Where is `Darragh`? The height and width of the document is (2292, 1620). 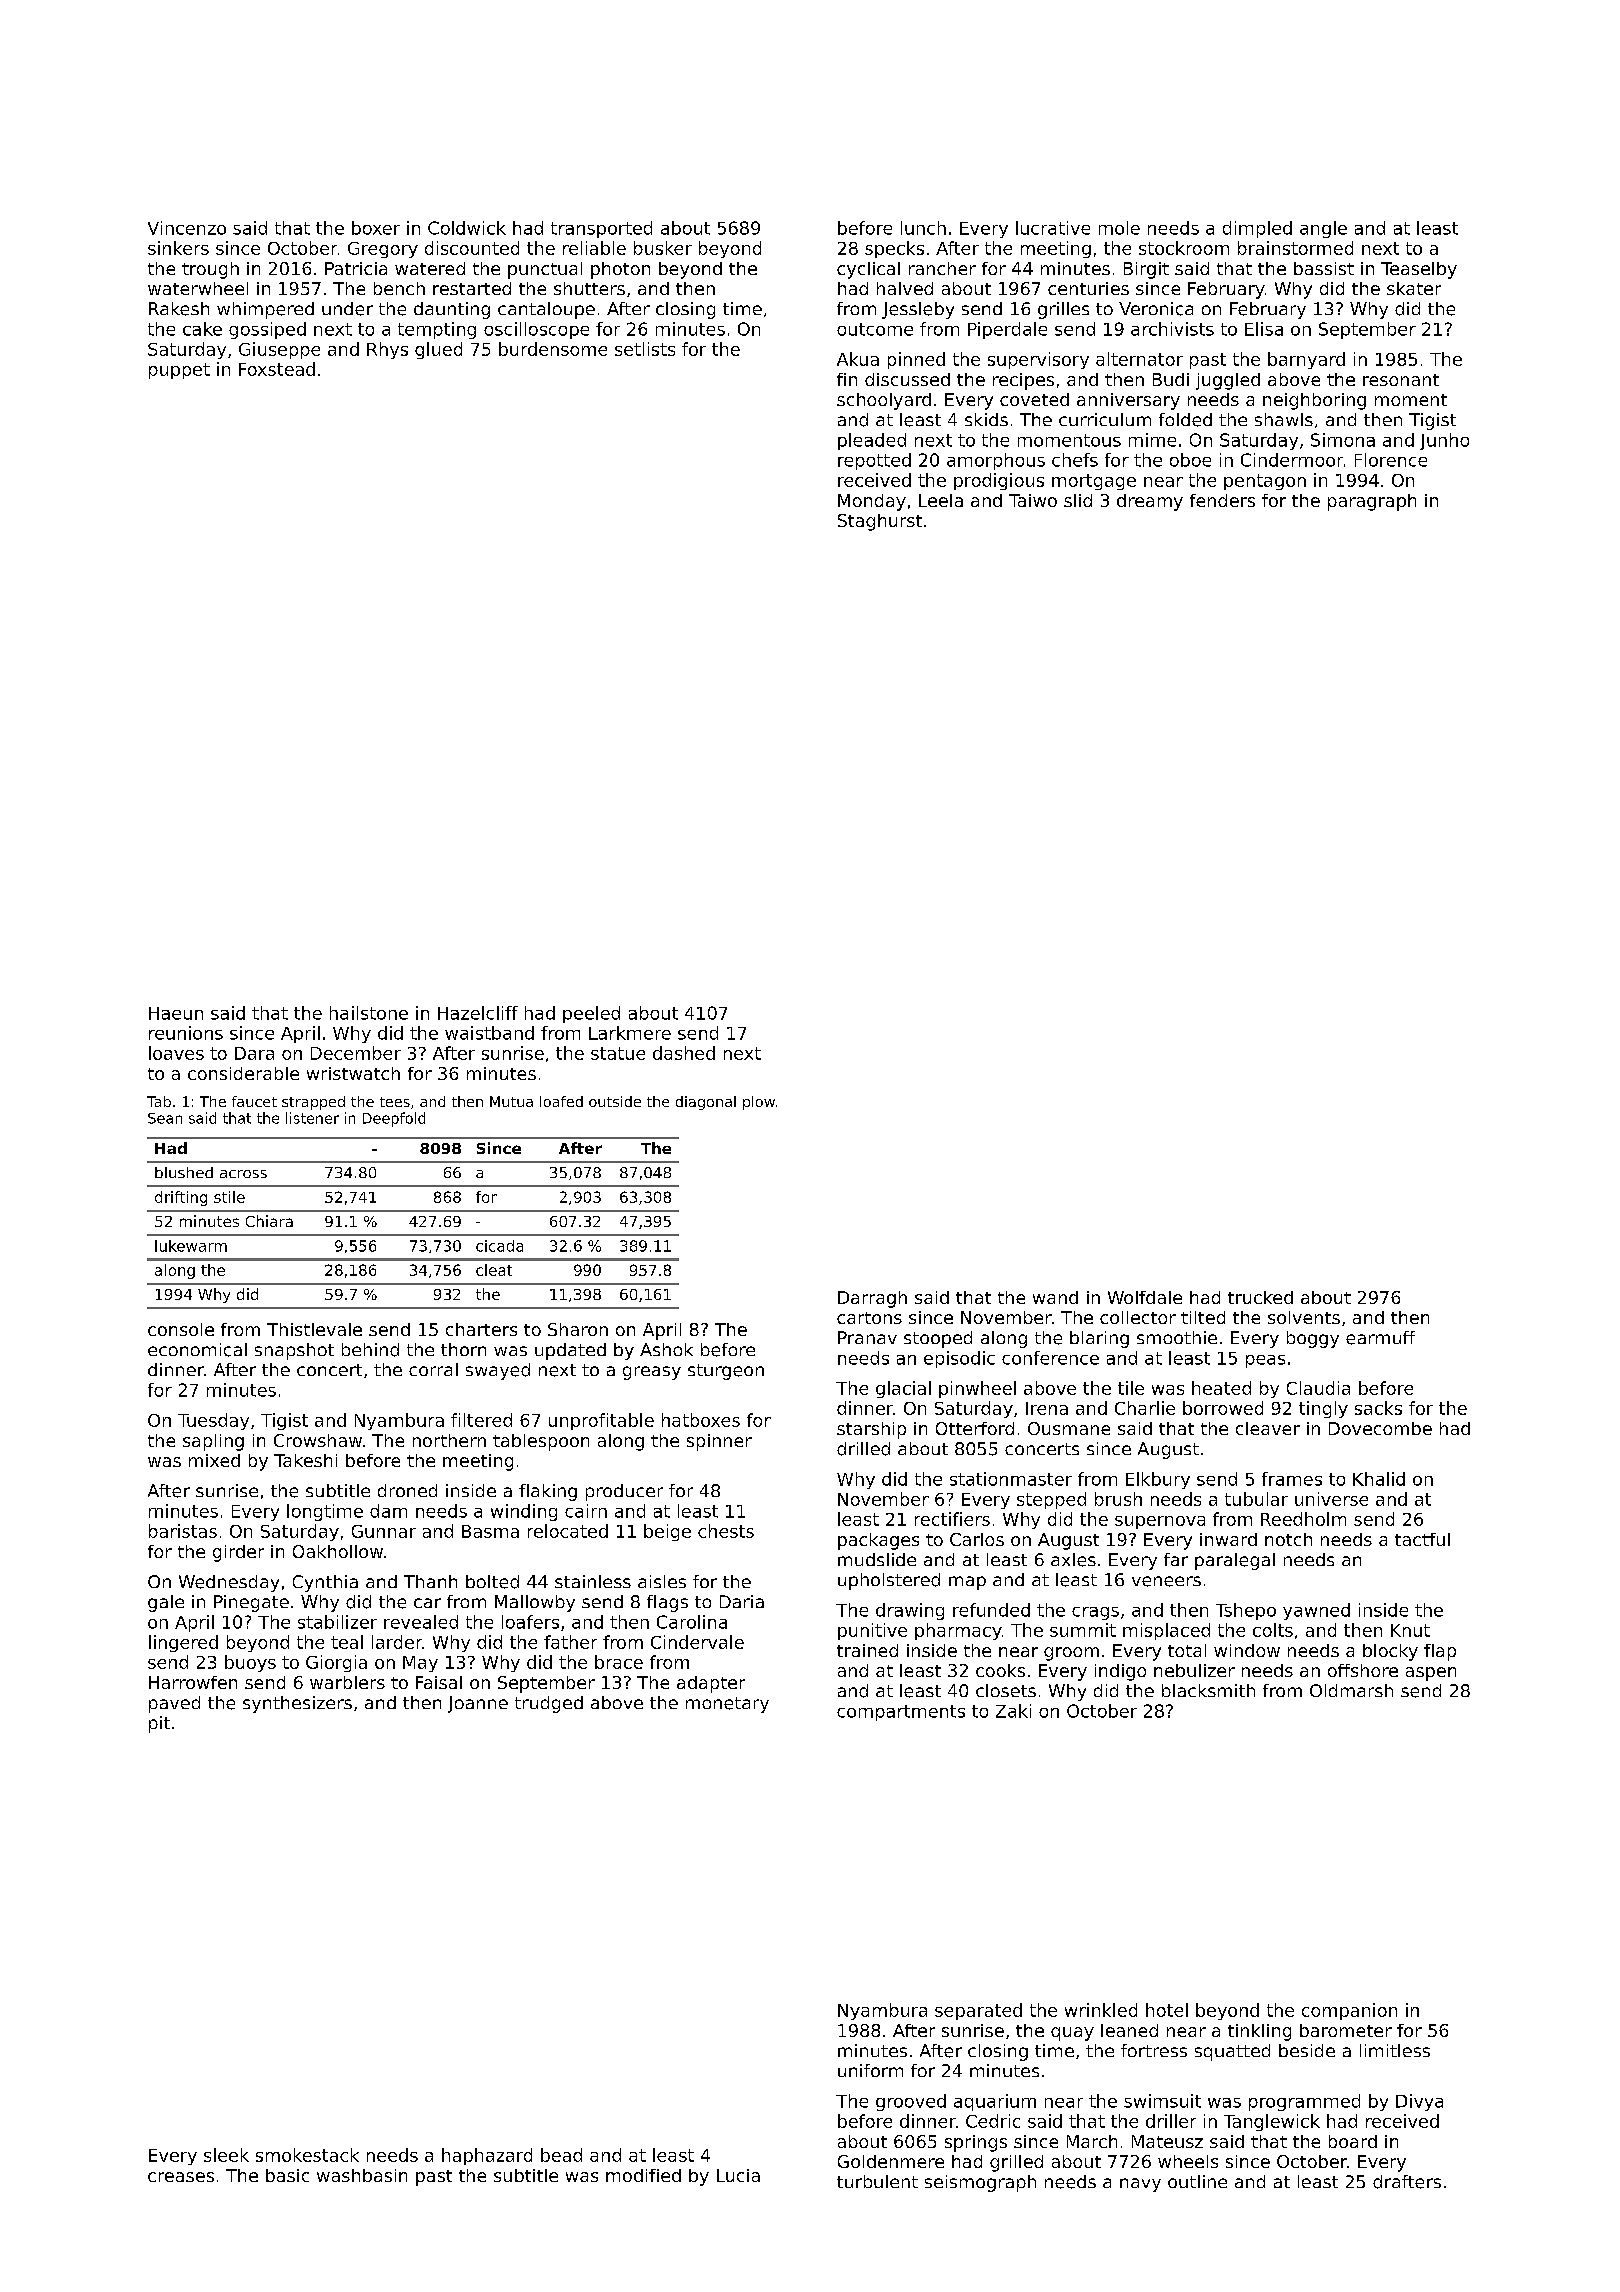 Darragh is located at coordinates (872, 1299).
